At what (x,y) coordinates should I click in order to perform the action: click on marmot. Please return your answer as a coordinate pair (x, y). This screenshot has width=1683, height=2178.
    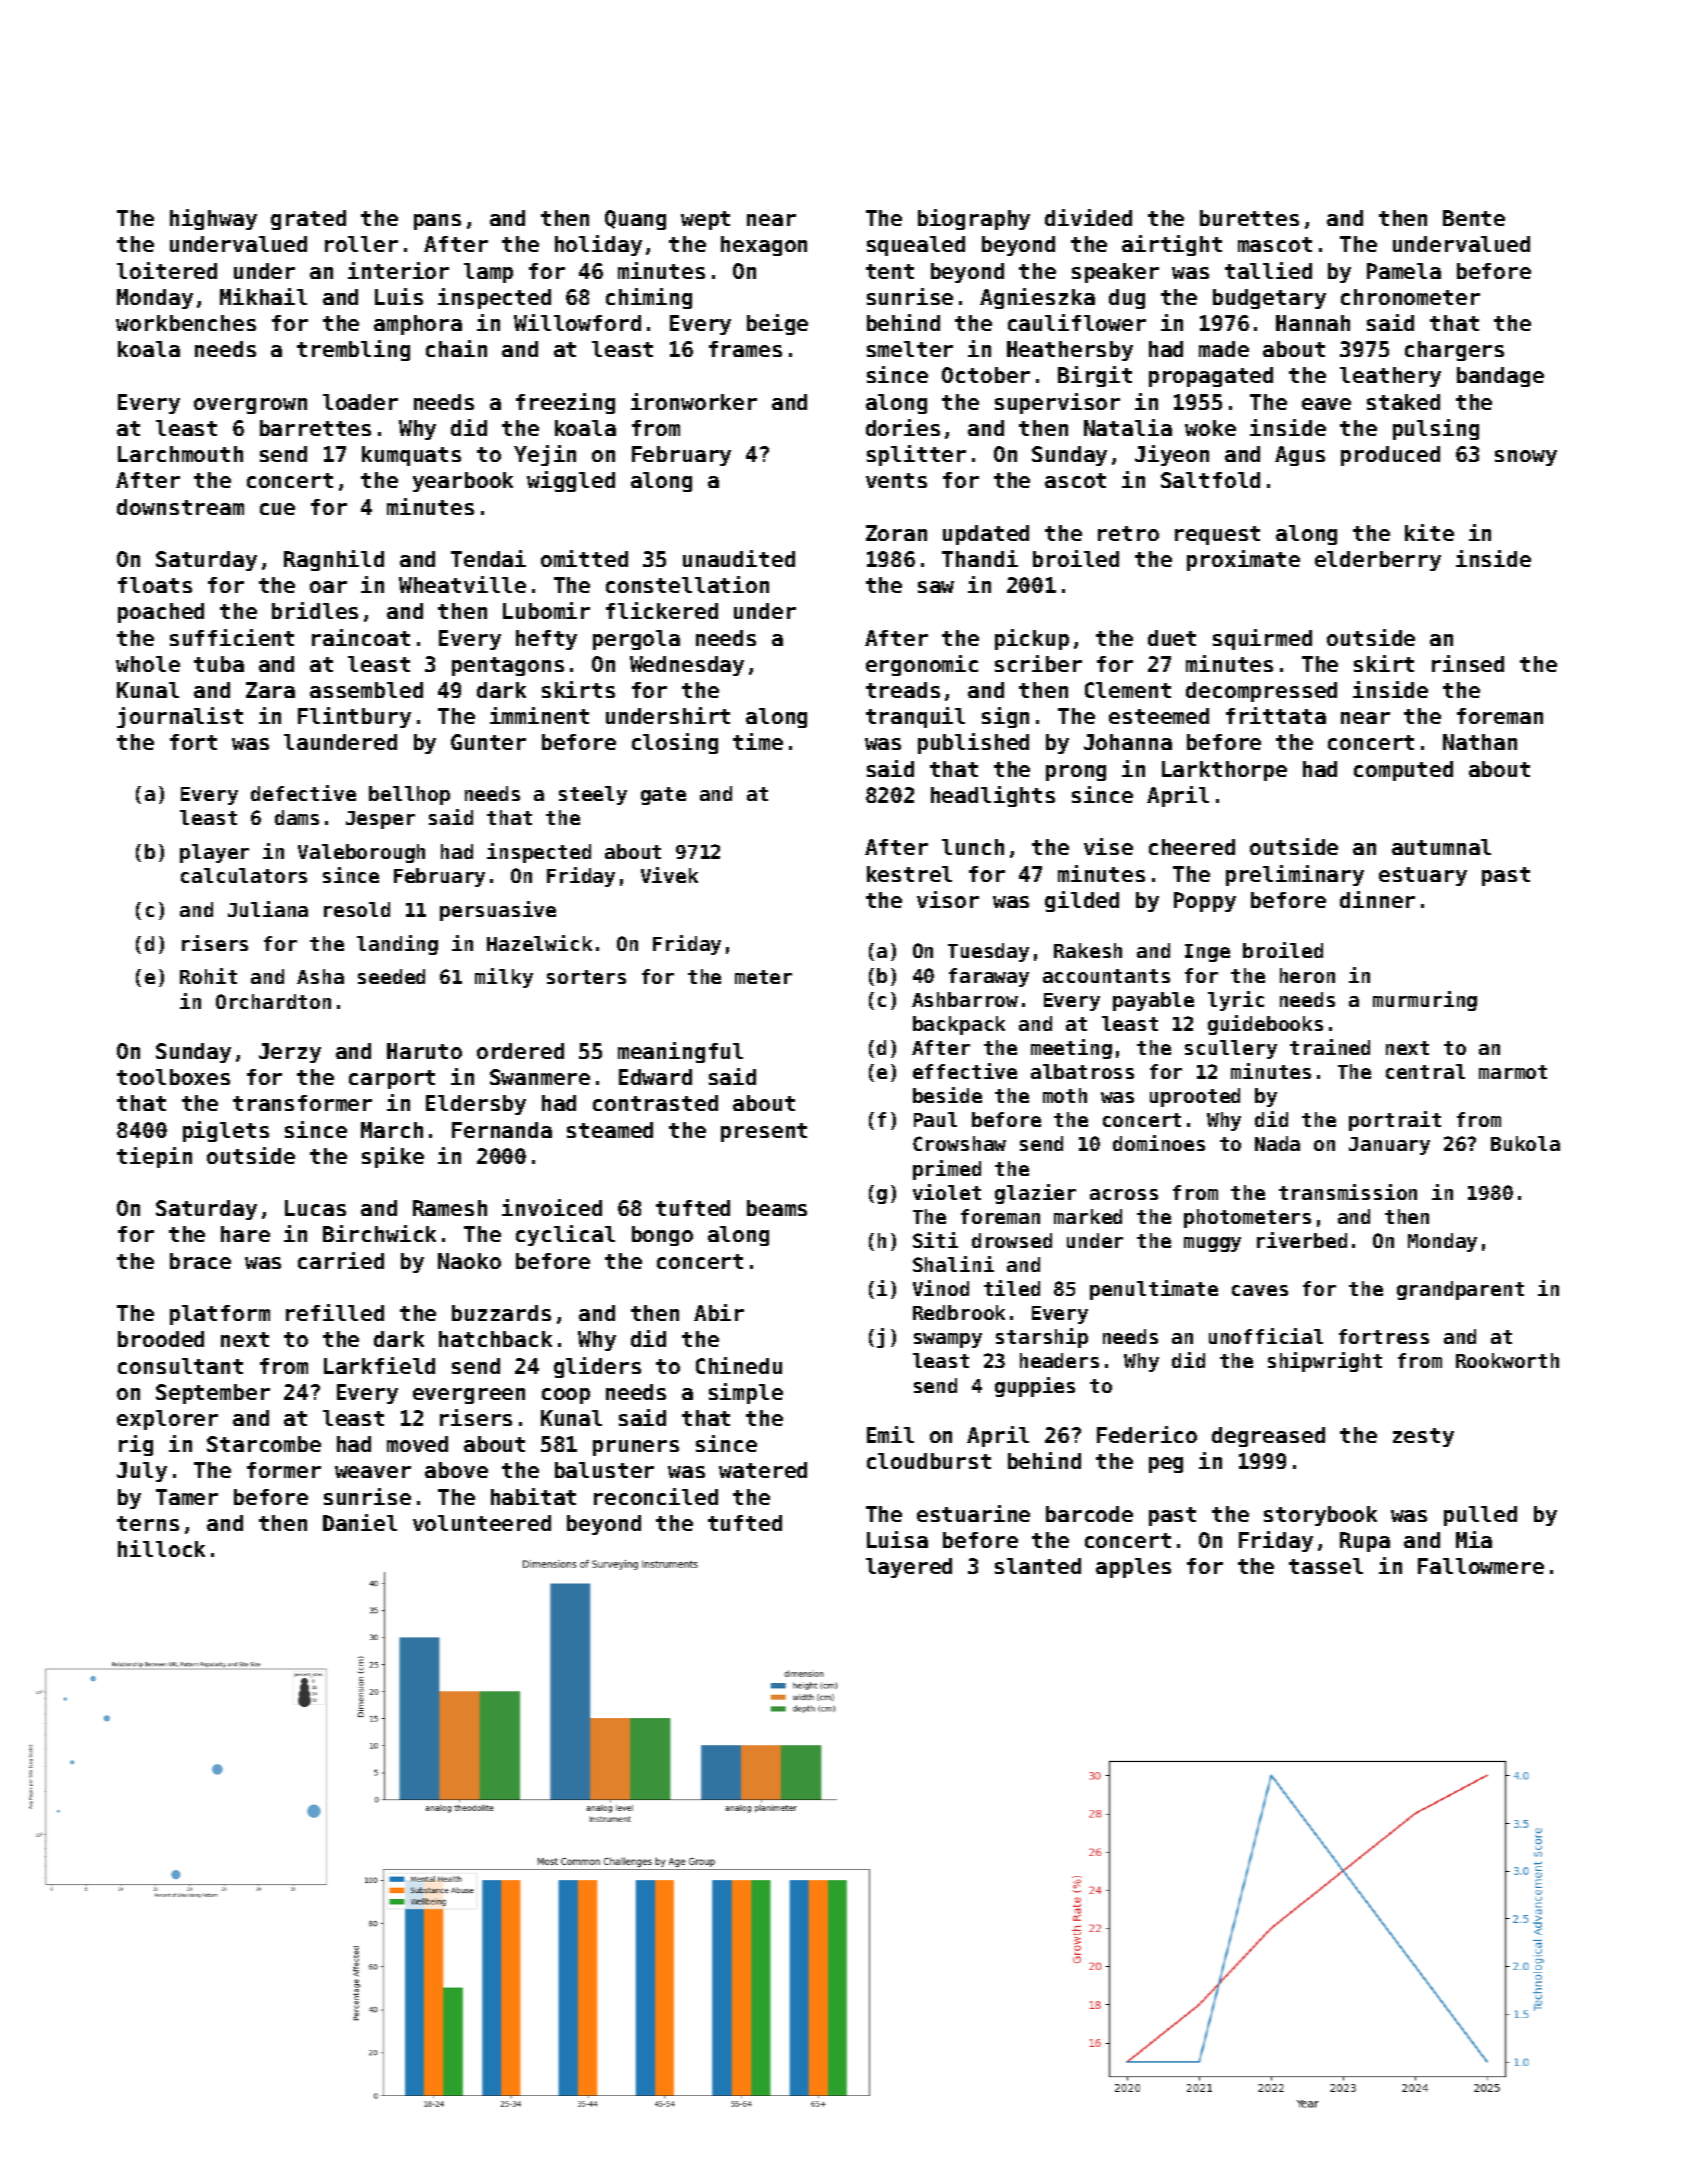
    Looking at the image, I should click on (1513, 1072).
